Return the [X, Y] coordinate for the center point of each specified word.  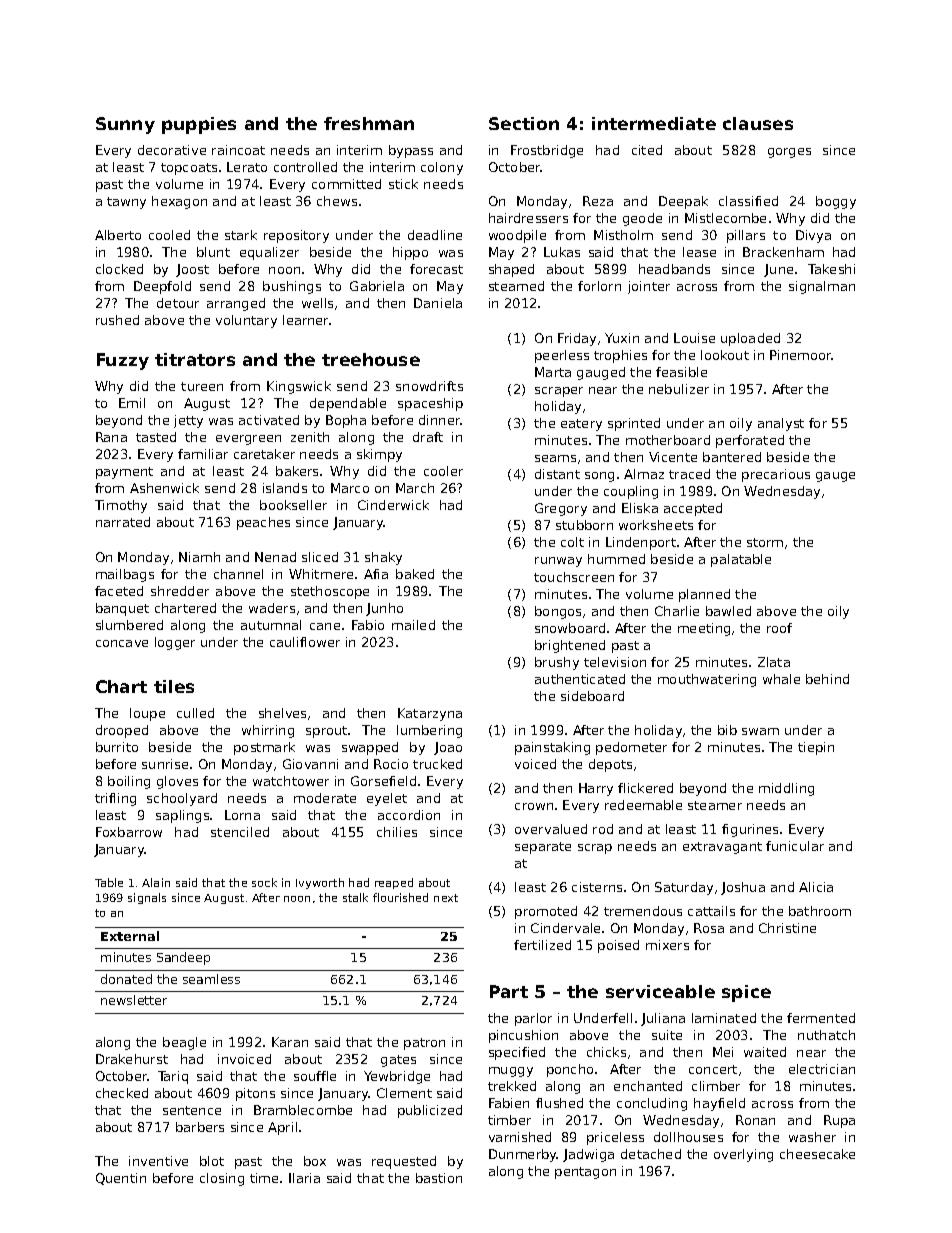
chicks [606, 1052]
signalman [822, 287]
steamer [715, 805]
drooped [122, 731]
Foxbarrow [129, 832]
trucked [437, 764]
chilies [397, 832]
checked [122, 1093]
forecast [436, 269]
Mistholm [623, 235]
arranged [236, 304]
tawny [126, 203]
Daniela [438, 303]
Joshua [743, 888]
